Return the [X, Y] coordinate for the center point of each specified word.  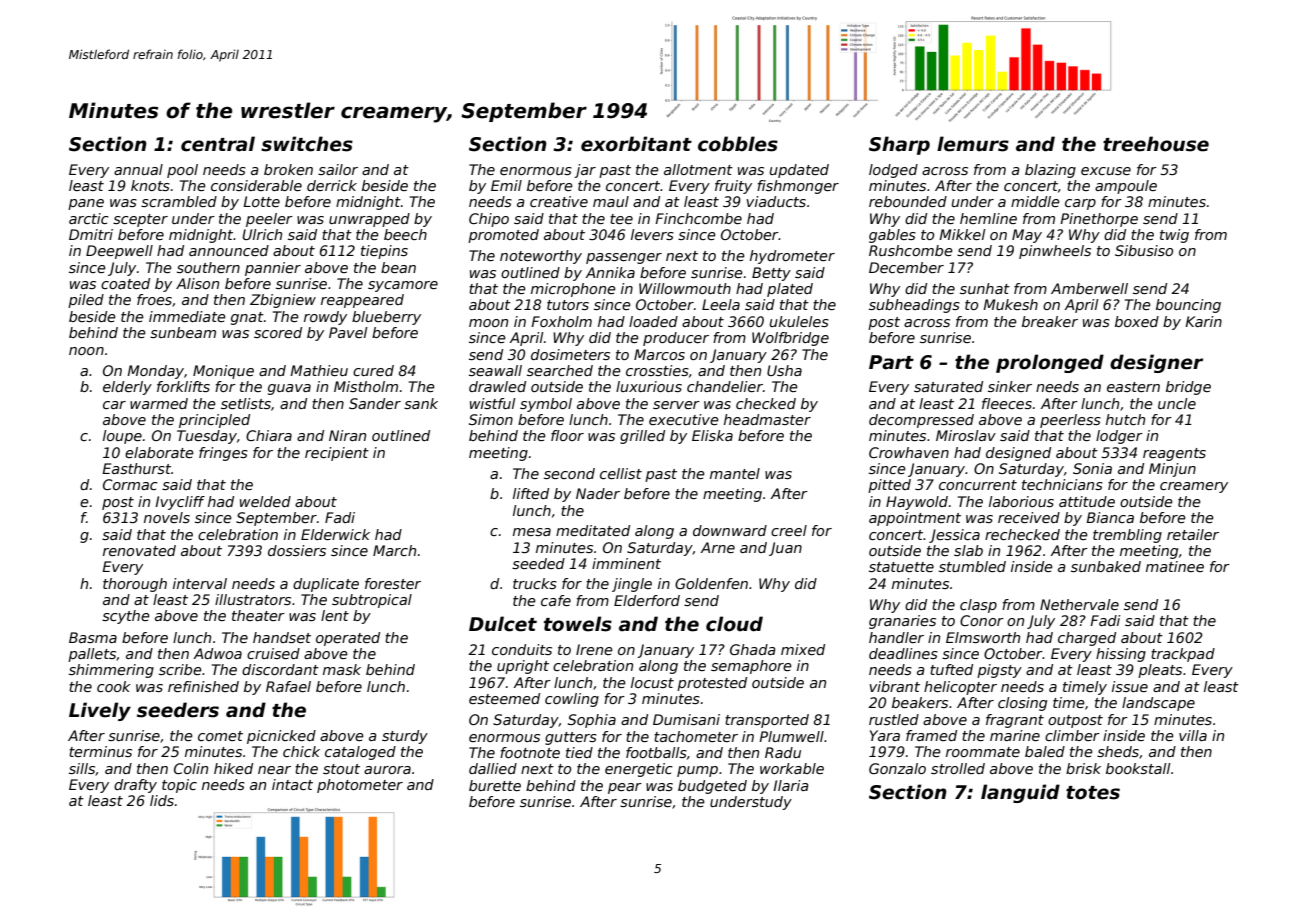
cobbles [738, 144]
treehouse [1156, 144]
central [218, 144]
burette [495, 785]
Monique [223, 372]
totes [1093, 793]
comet [220, 736]
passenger [624, 258]
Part [891, 362]
